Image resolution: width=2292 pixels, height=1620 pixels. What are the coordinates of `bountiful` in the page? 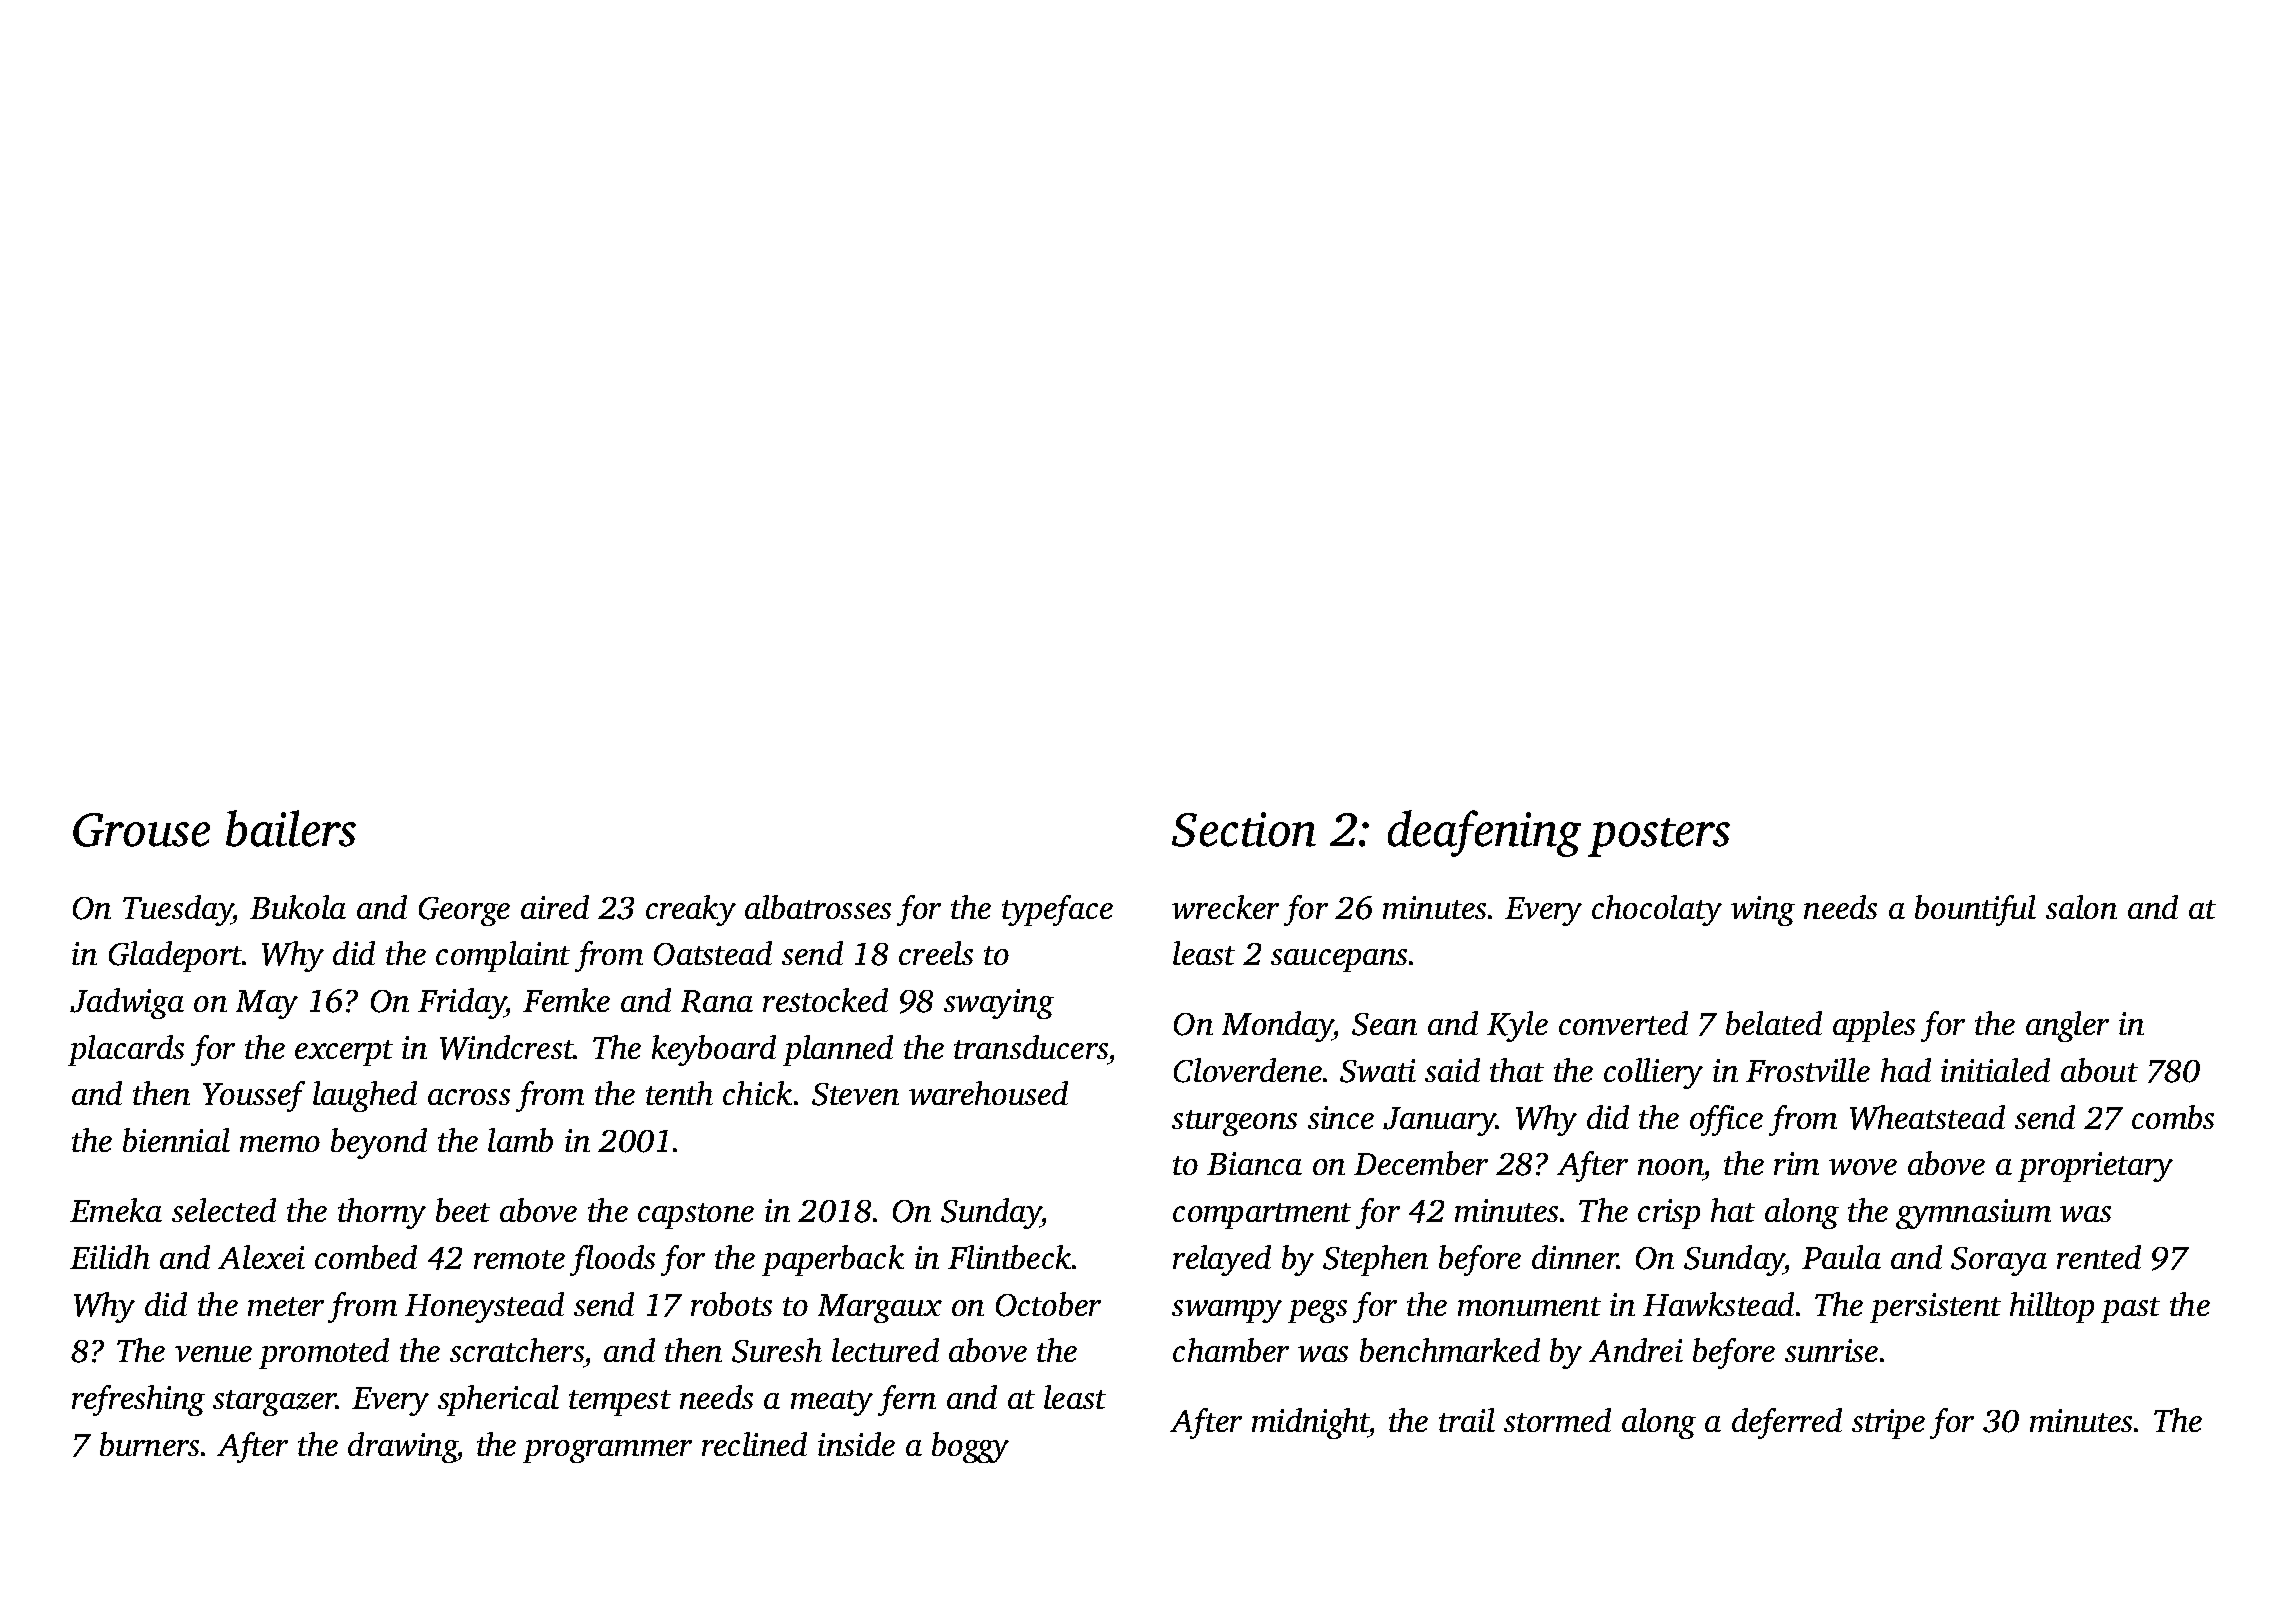 It's located at (1975, 910).
